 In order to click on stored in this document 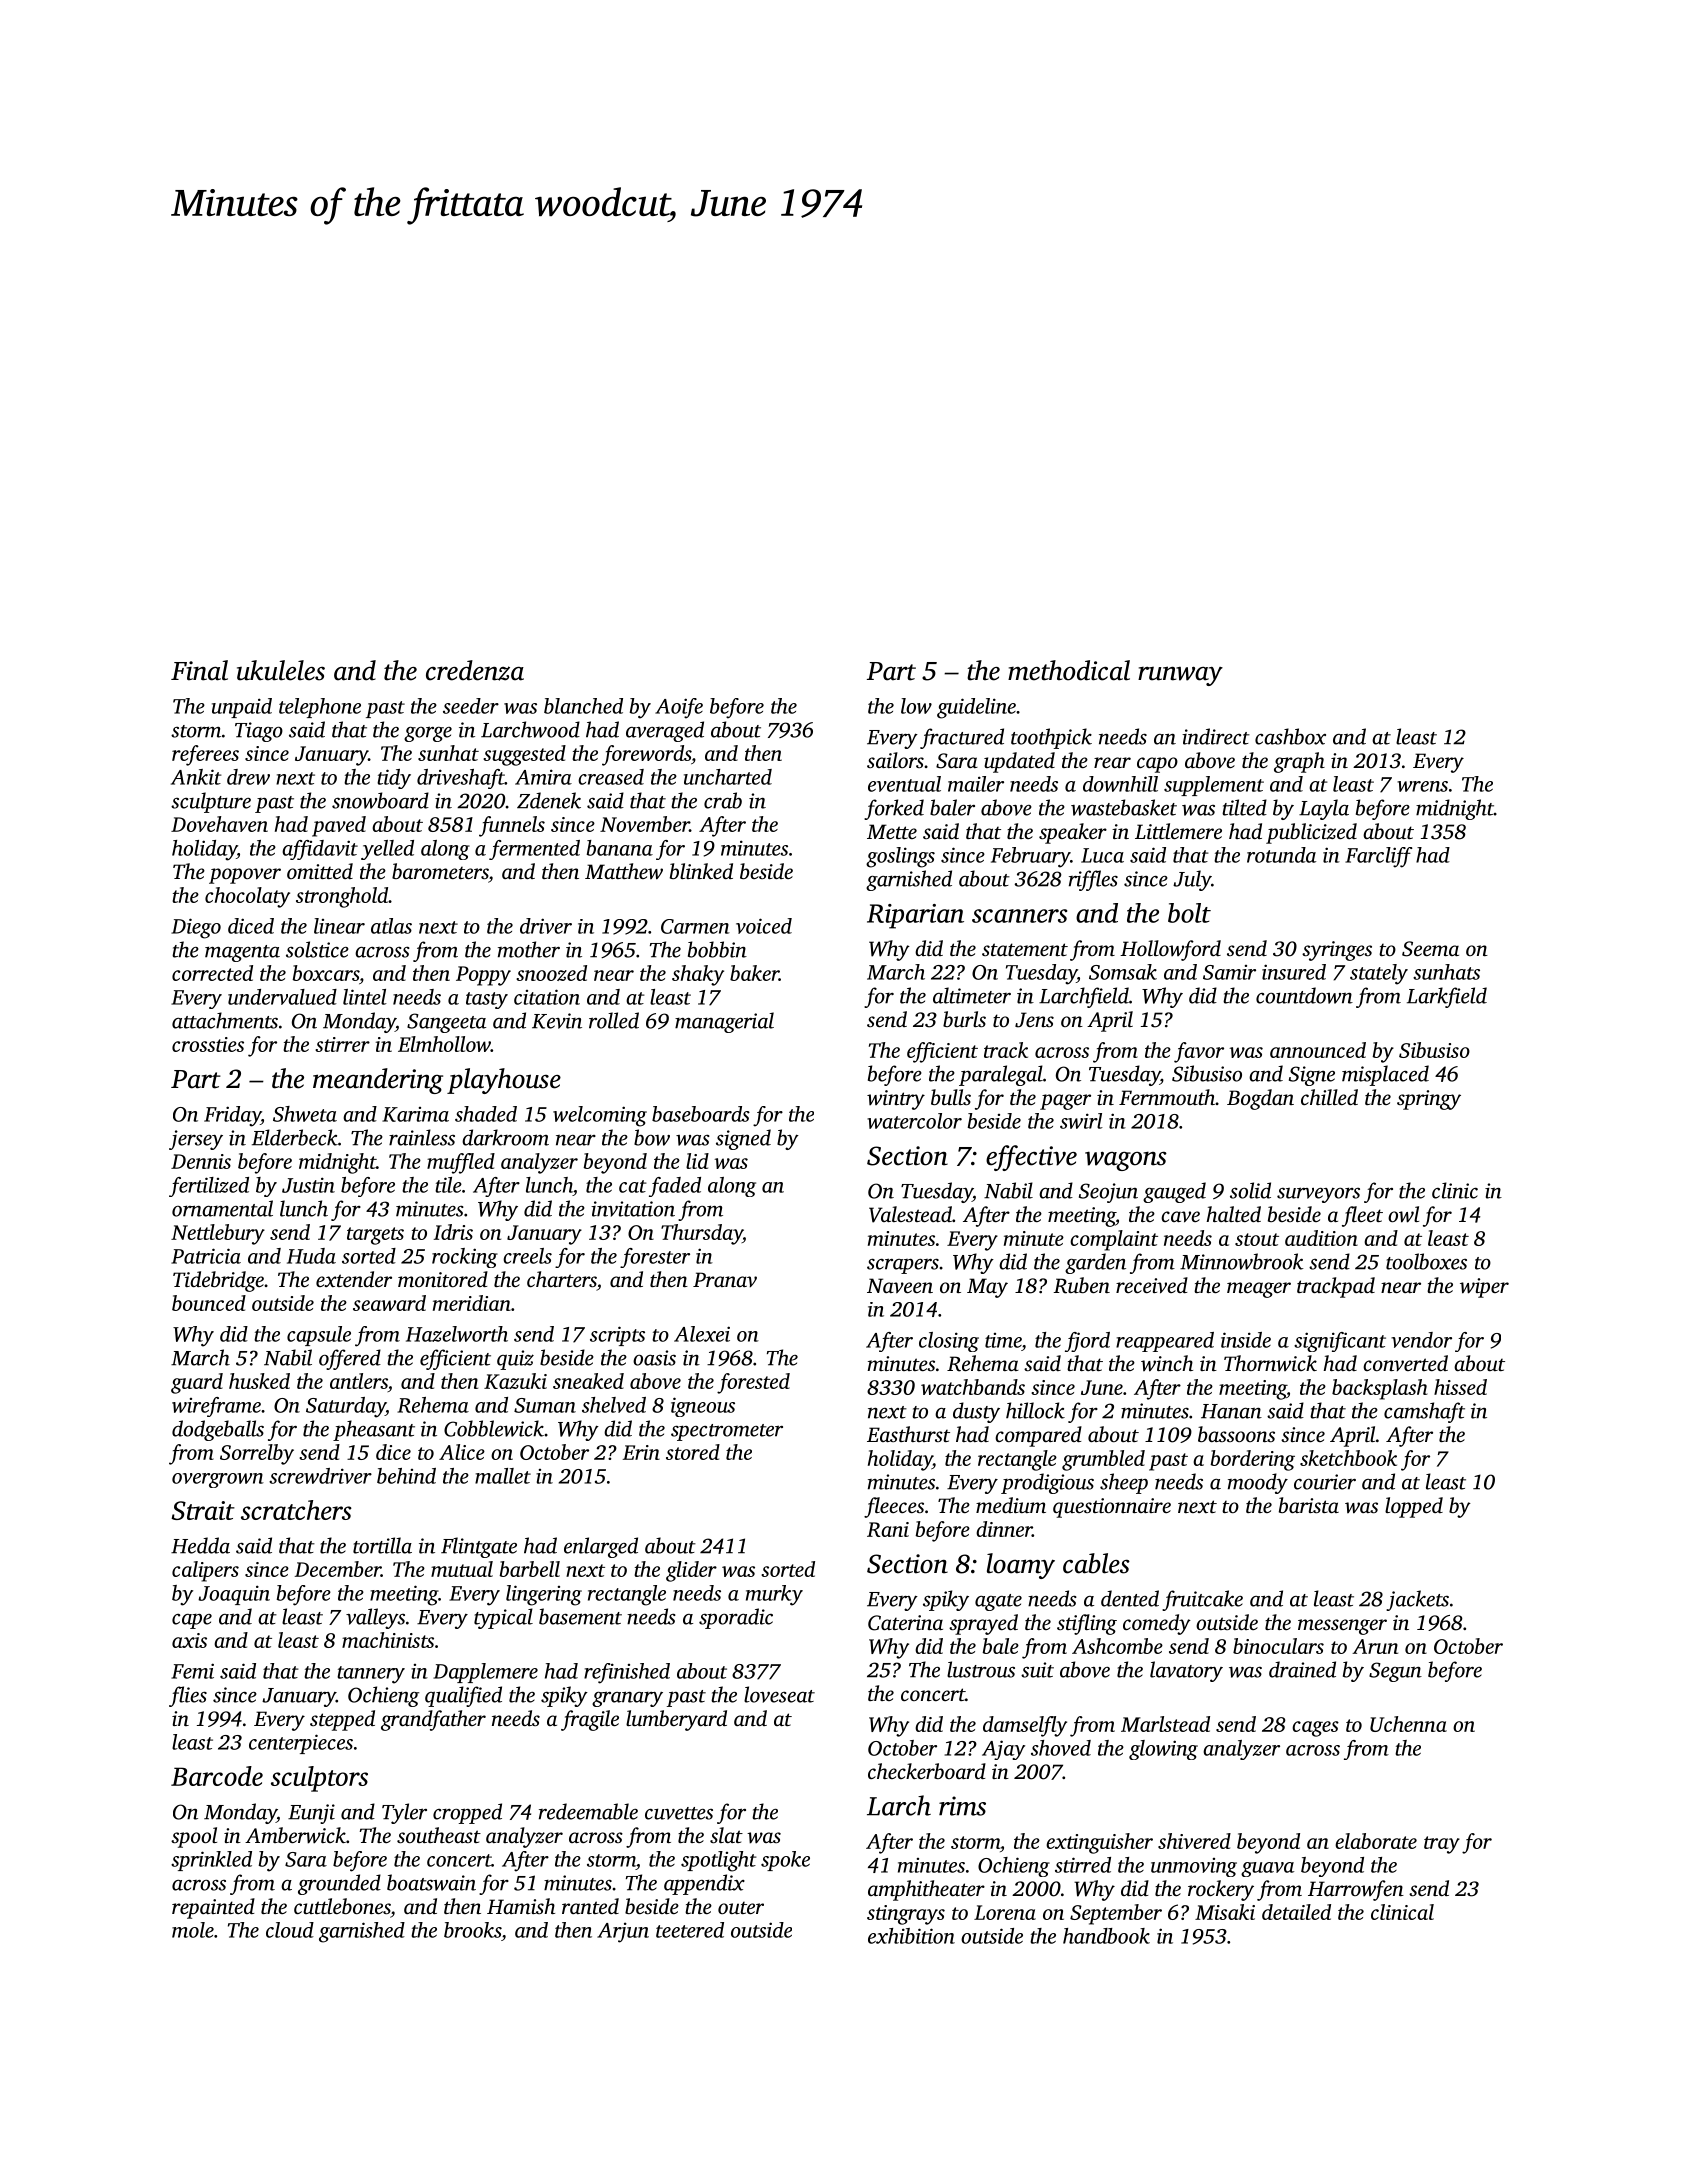, I will do `click(693, 1452)`.
